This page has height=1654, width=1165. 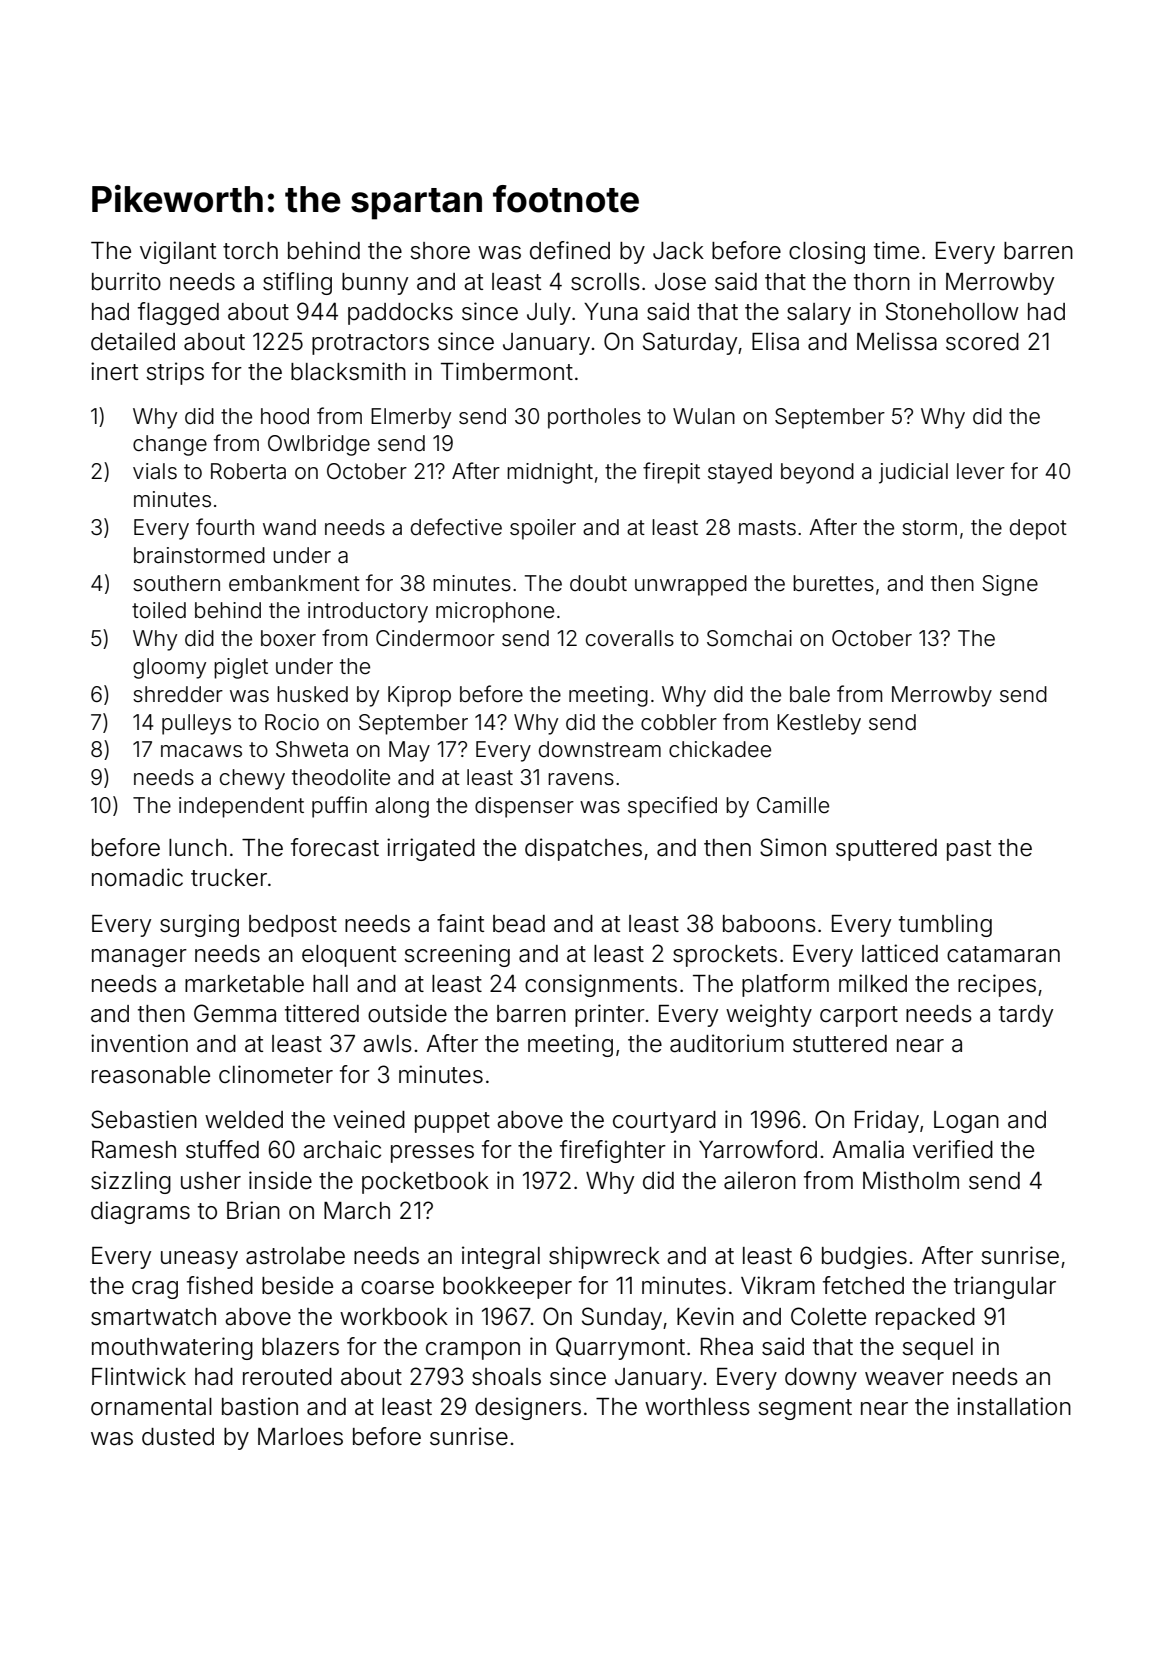 What do you see at coordinates (570, 250) in the page?
I see `defined` at bounding box center [570, 250].
